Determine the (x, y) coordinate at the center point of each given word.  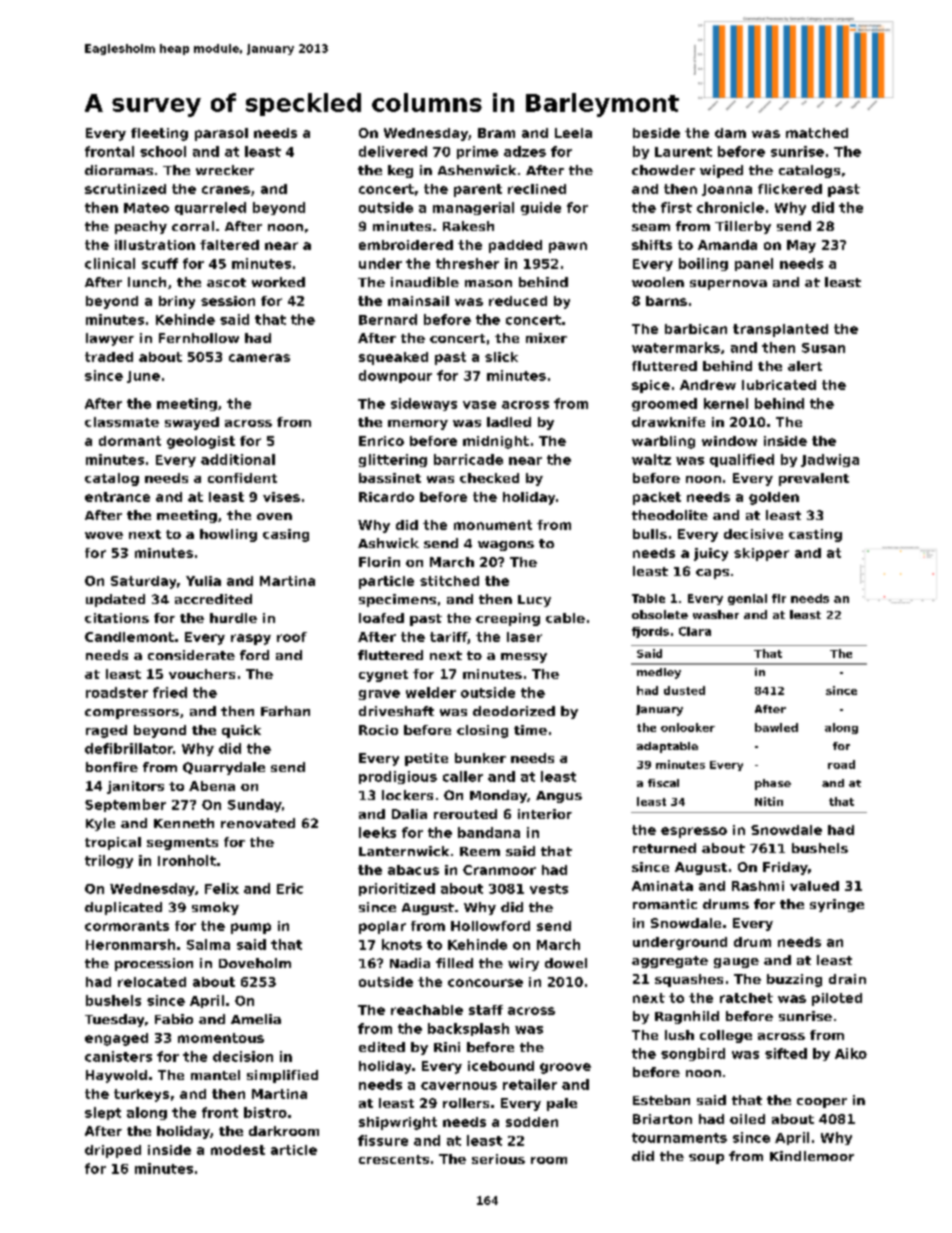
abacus (413, 870)
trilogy (109, 861)
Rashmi (758, 886)
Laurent (683, 152)
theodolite (670, 515)
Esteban (661, 1100)
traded (109, 357)
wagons (506, 546)
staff (486, 1010)
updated (115, 600)
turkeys (141, 1095)
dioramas (119, 170)
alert (805, 366)
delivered (393, 151)
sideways (424, 404)
